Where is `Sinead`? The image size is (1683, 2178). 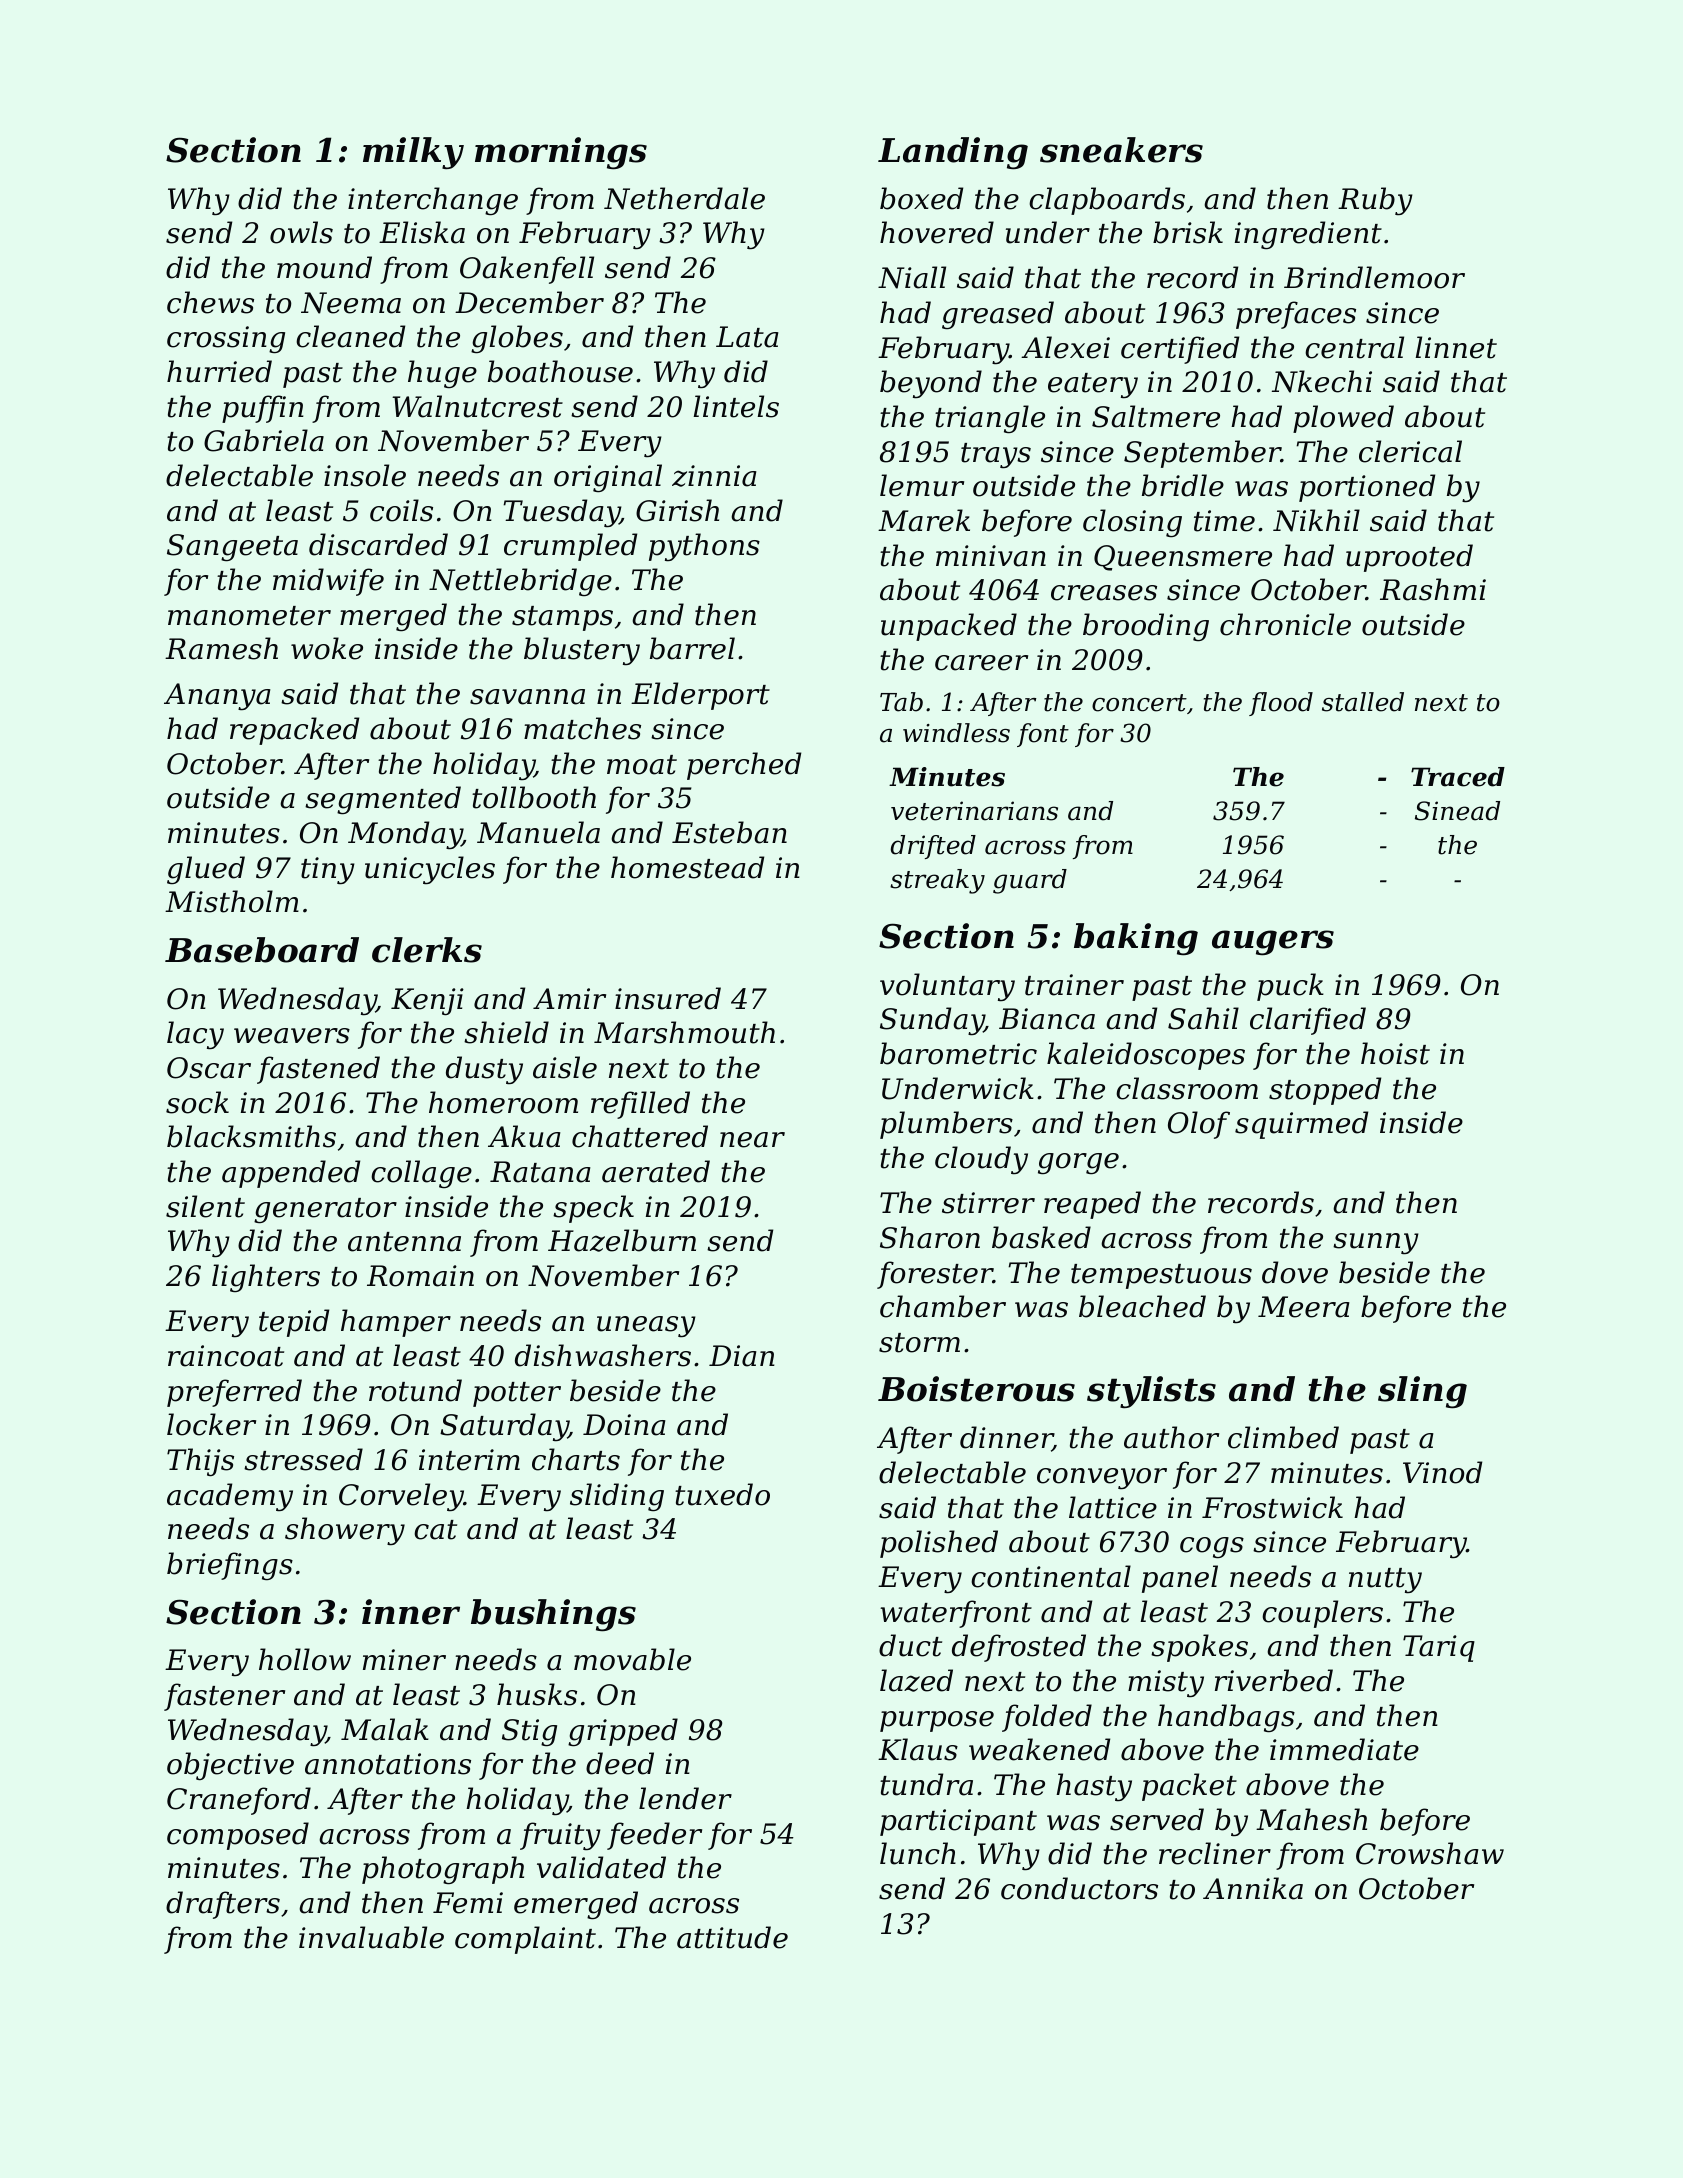
Sinead is located at coordinates (1457, 811).
